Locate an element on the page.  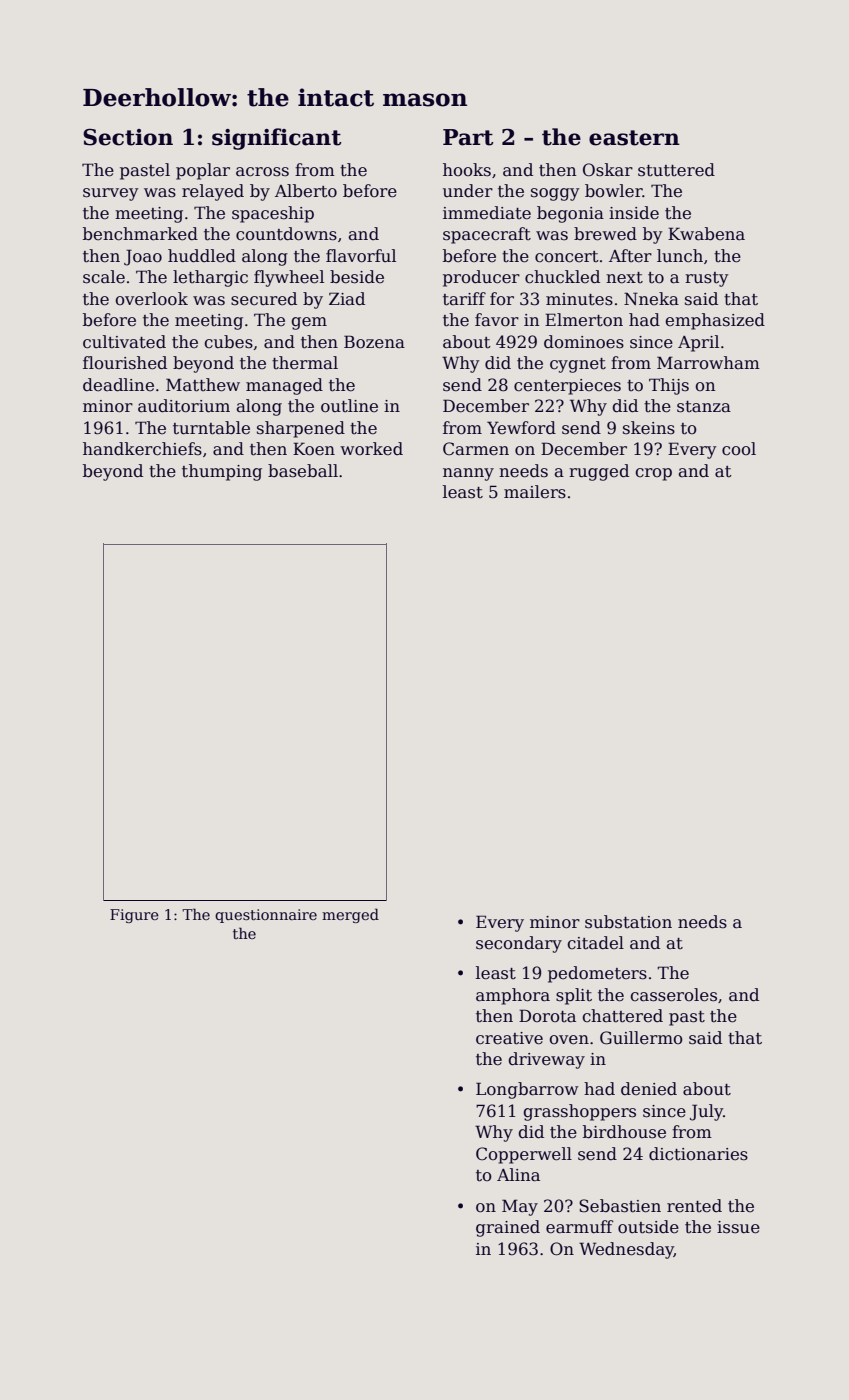
stanza is located at coordinates (704, 407).
